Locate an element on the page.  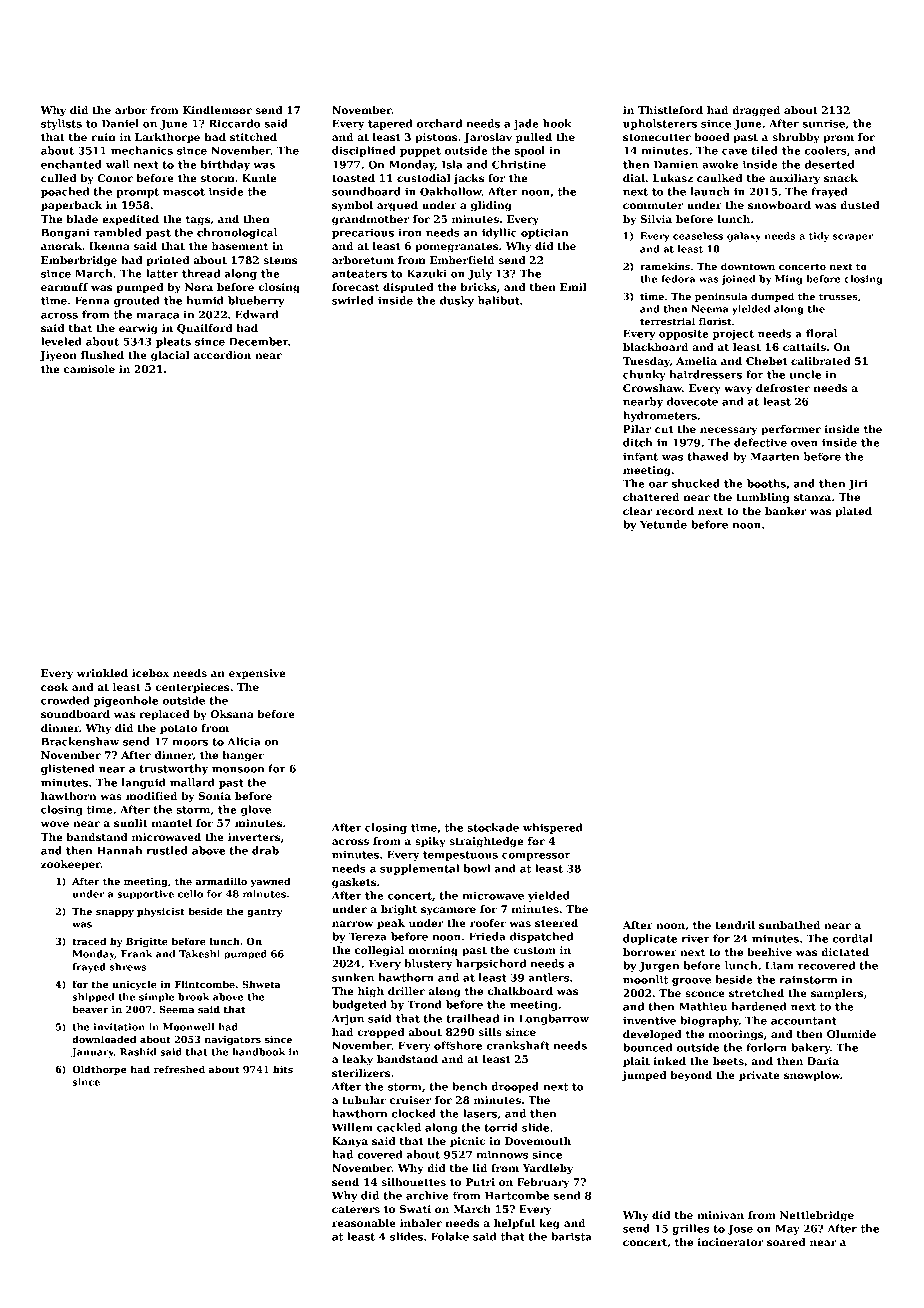
toasted is located at coordinates (353, 178).
